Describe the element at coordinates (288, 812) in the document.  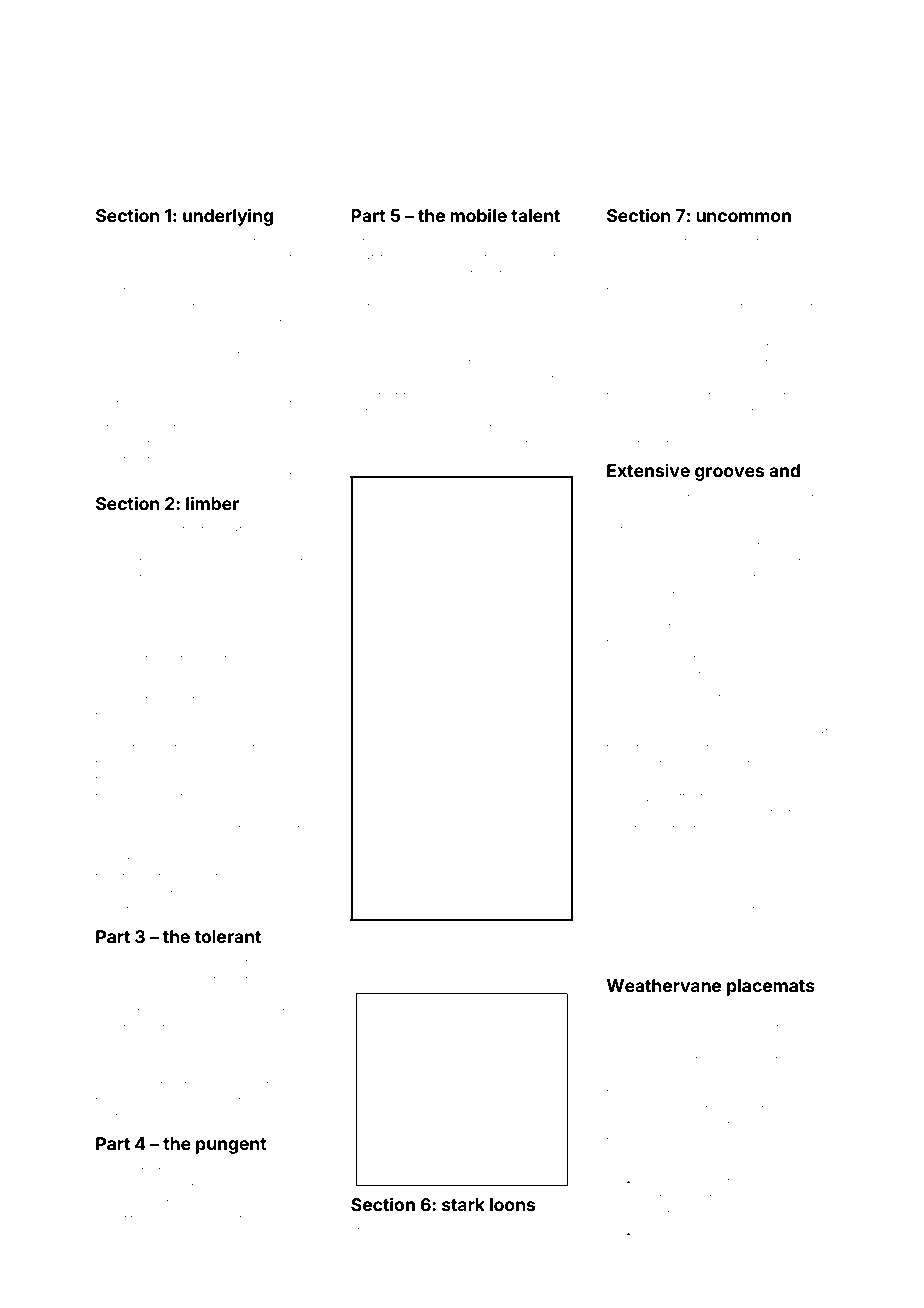
I see `immovable` at that location.
